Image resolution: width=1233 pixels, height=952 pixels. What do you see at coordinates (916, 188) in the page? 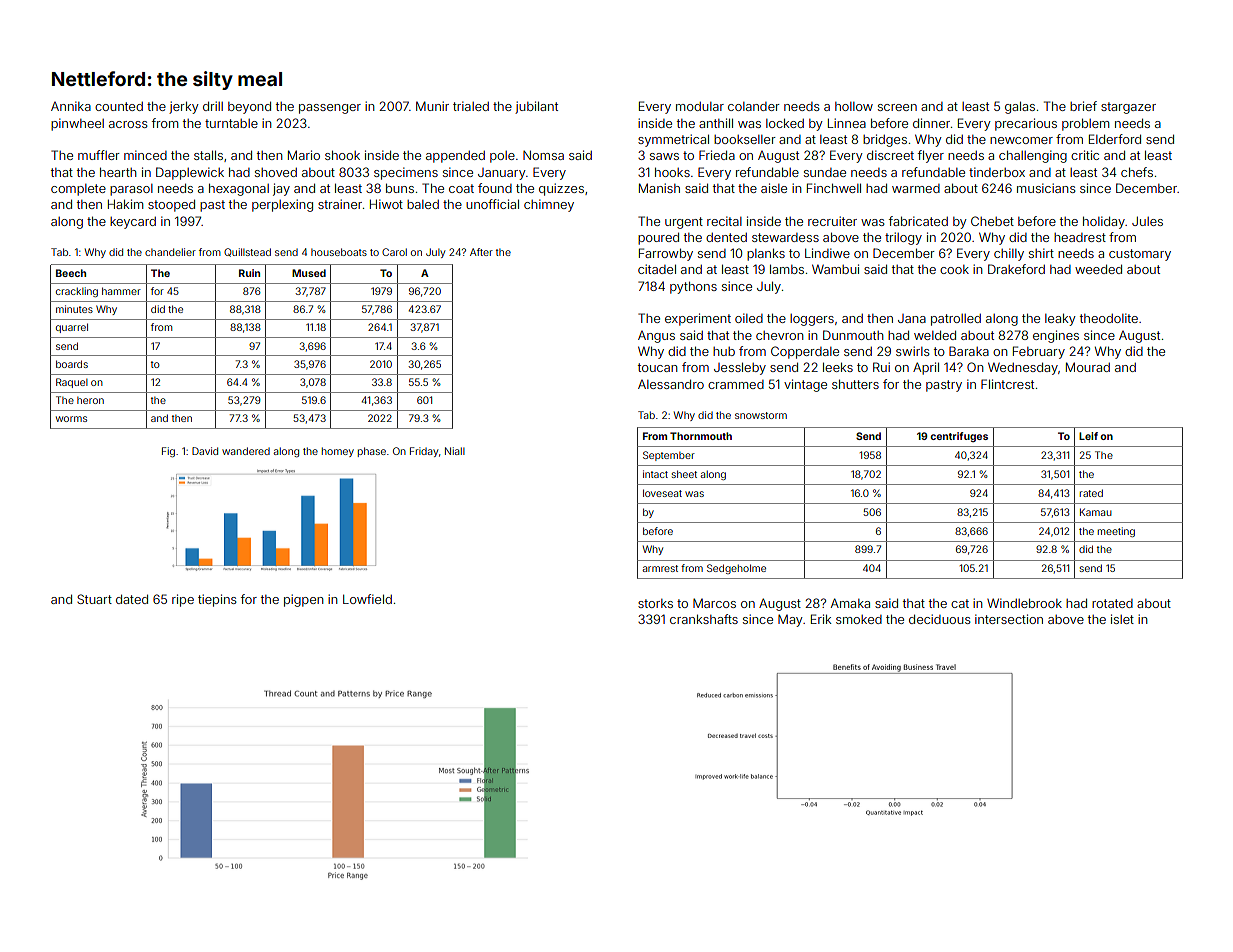
I see `warmed` at bounding box center [916, 188].
